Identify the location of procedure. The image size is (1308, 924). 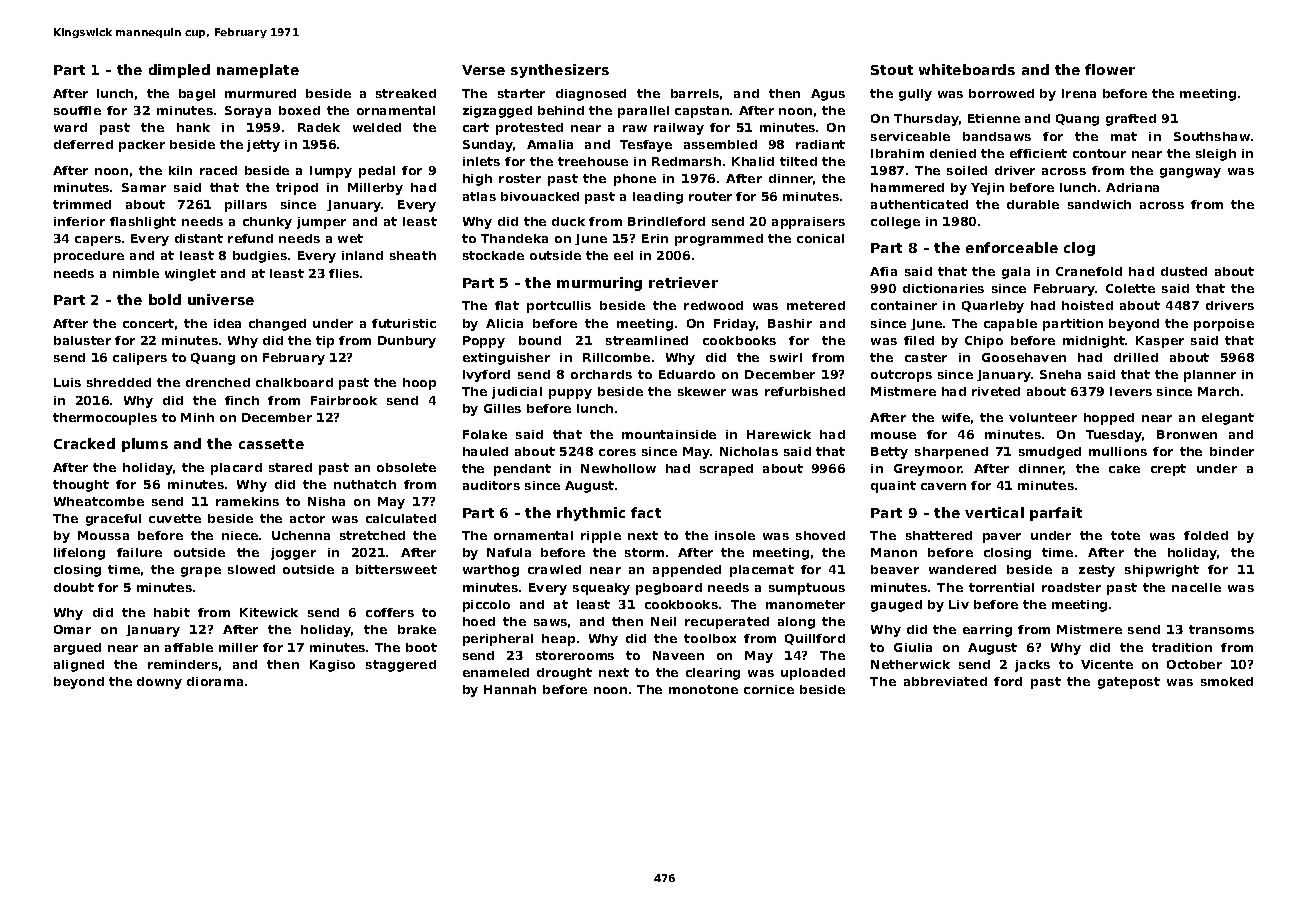
(89, 257).
